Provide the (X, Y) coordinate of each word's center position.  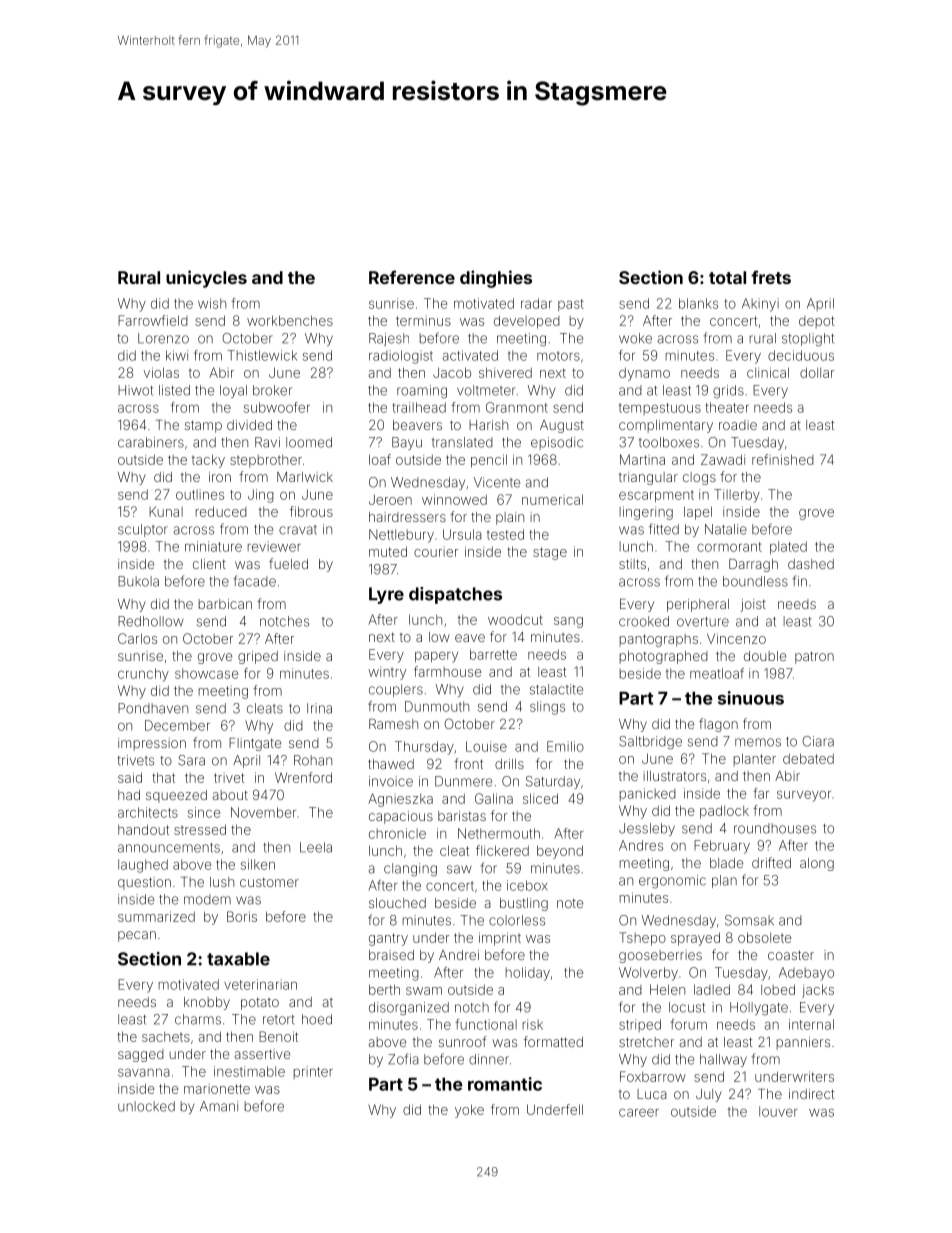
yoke (469, 1111)
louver (778, 1111)
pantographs (659, 640)
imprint (500, 939)
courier (436, 553)
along (817, 864)
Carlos (137, 638)
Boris (242, 916)
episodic (557, 443)
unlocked (146, 1106)
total (727, 277)
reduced (221, 511)
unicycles (206, 279)
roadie (738, 425)
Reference (412, 277)
